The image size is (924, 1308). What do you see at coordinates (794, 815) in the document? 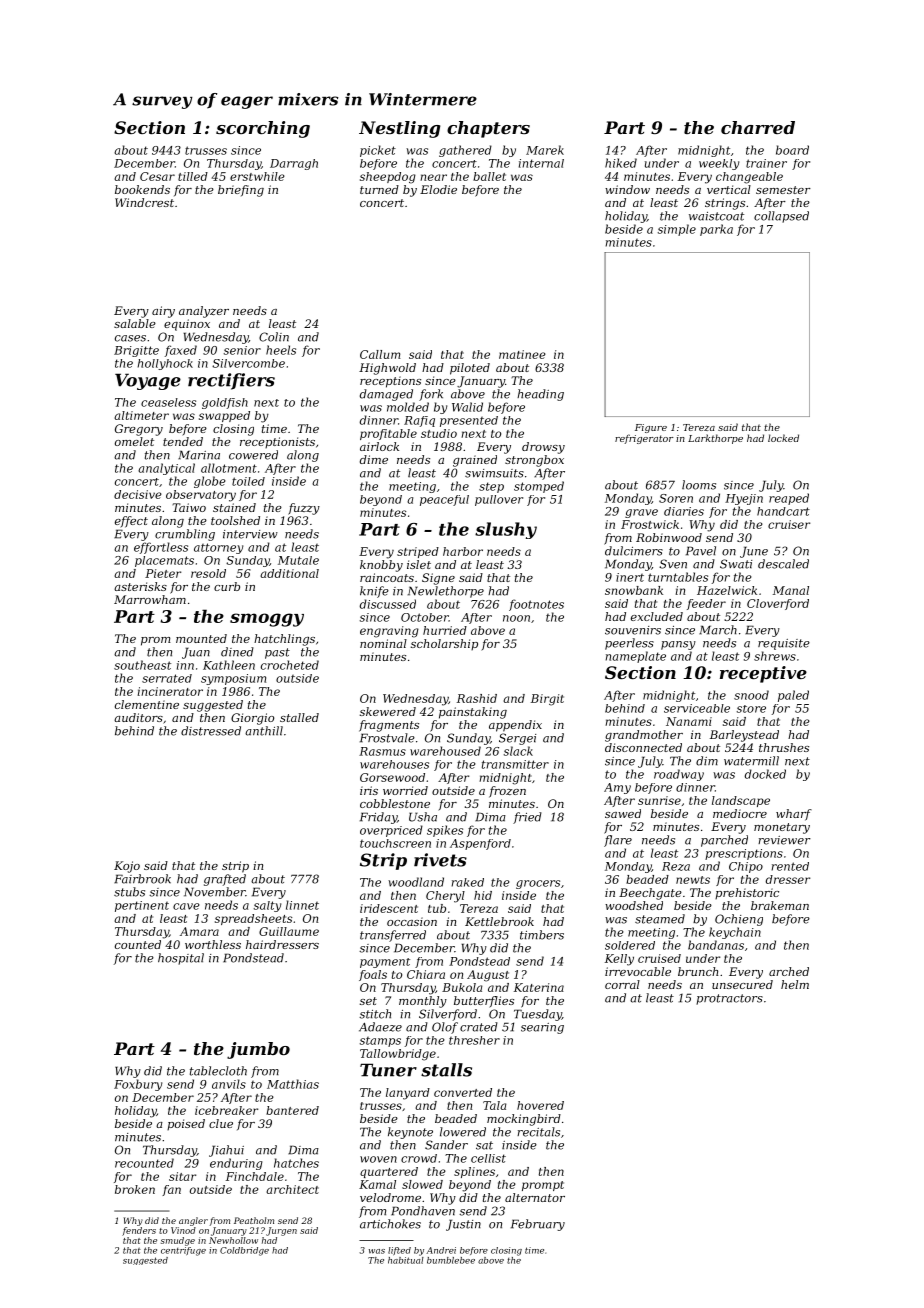
I see `wharf` at bounding box center [794, 815].
